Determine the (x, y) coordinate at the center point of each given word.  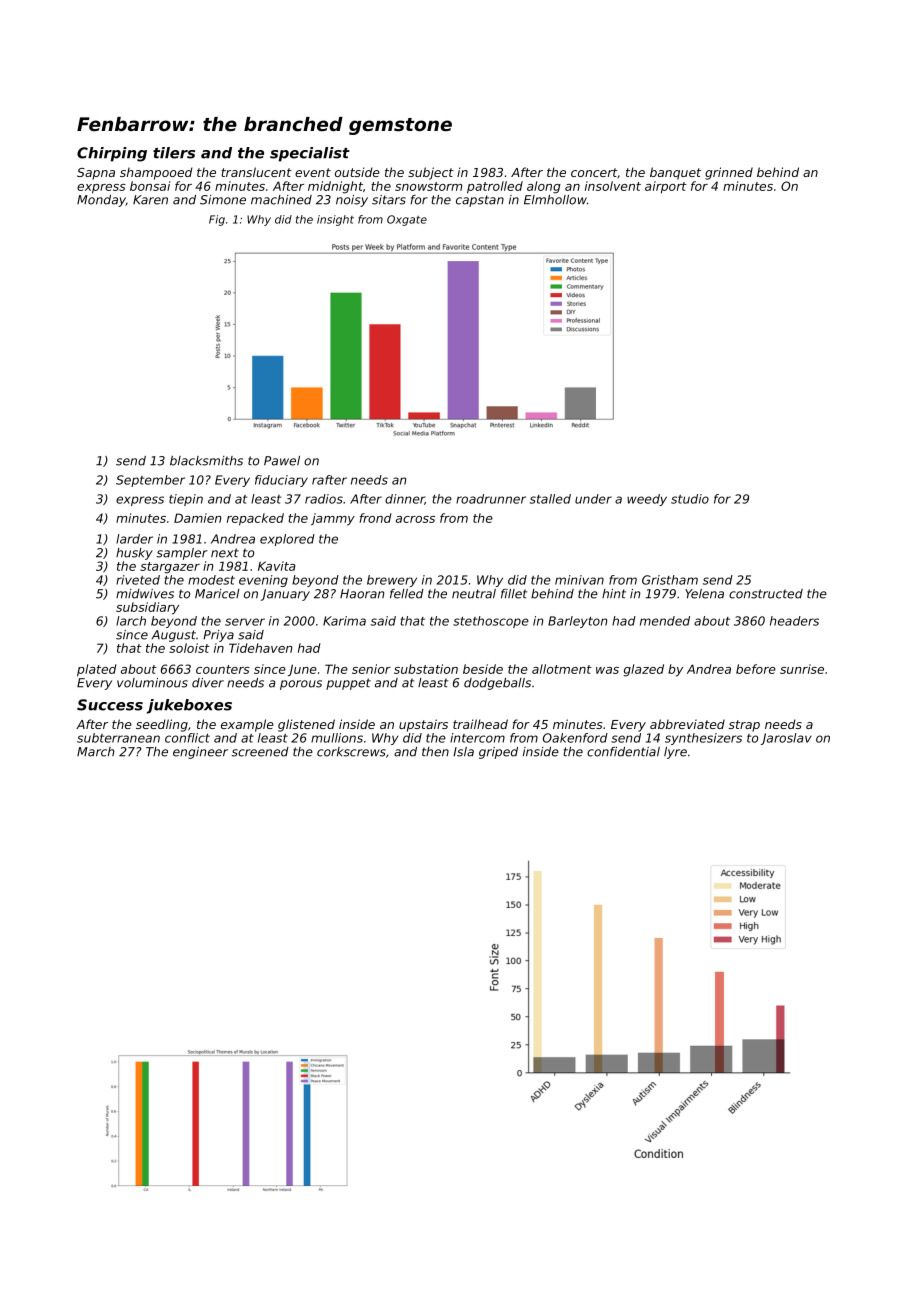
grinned (729, 173)
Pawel (282, 461)
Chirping (112, 154)
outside (357, 172)
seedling (162, 725)
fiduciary (281, 481)
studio (690, 499)
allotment (562, 669)
